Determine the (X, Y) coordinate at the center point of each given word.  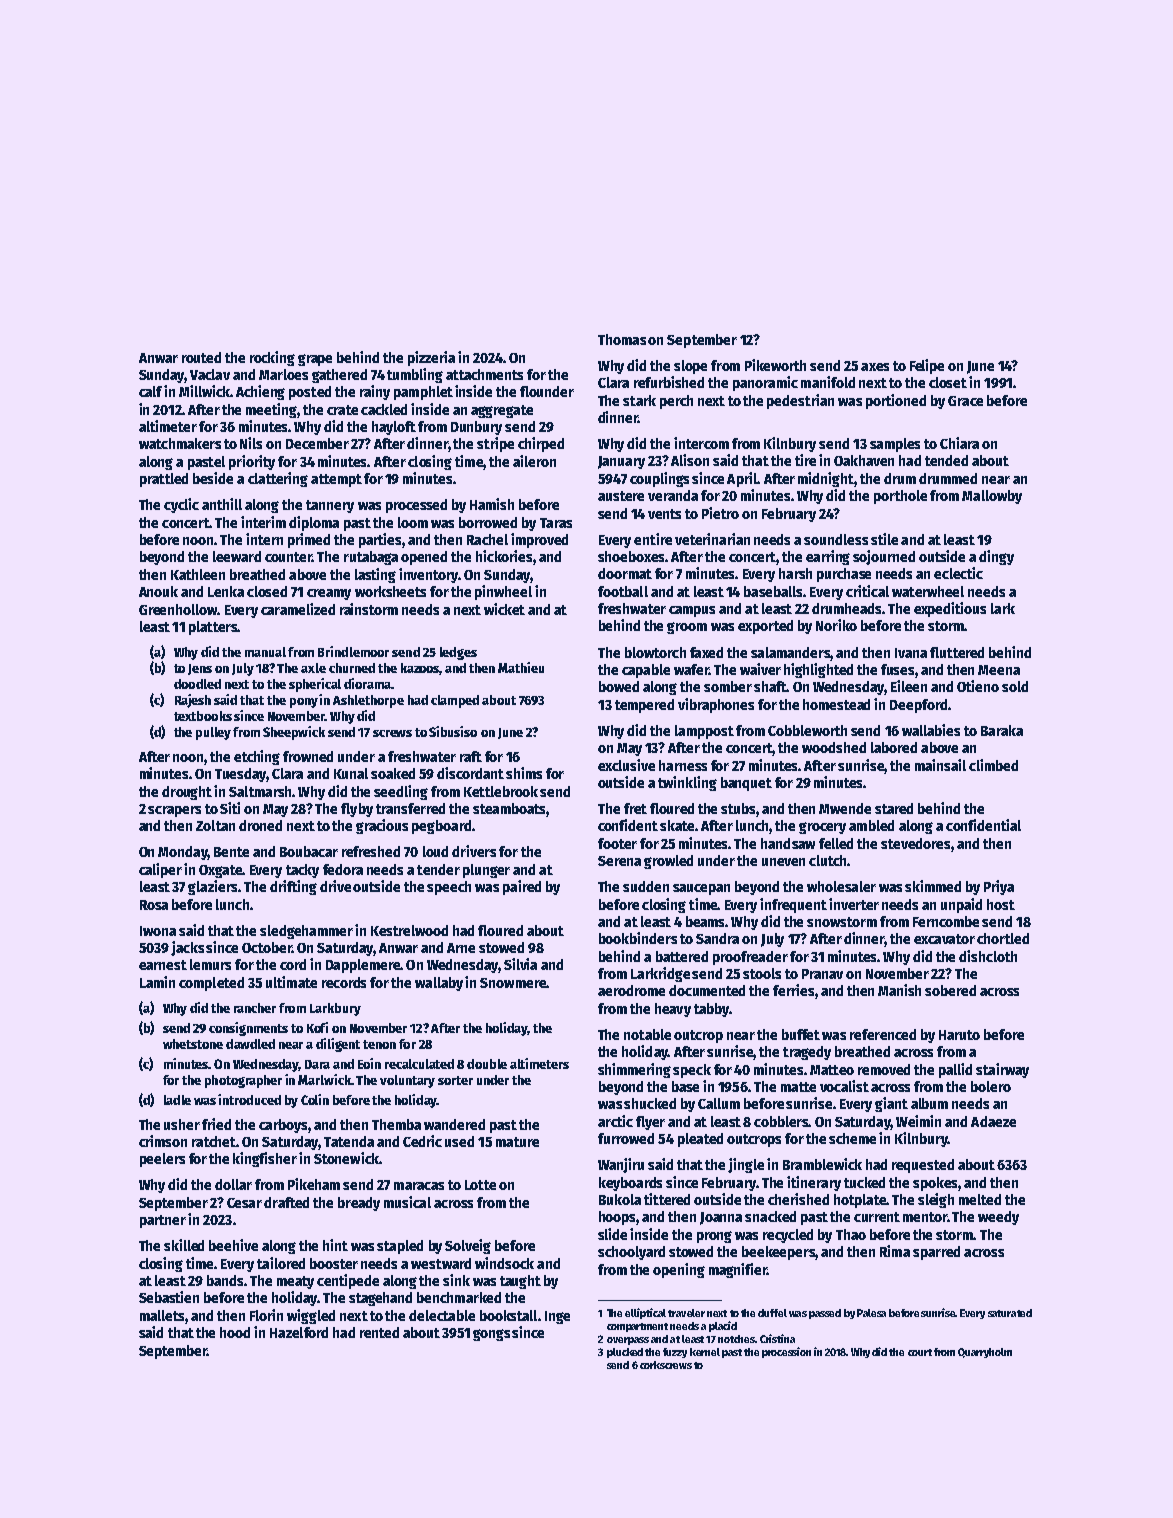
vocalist (844, 1086)
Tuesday (240, 775)
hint (335, 1245)
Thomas (622, 339)
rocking (272, 358)
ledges (458, 653)
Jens (200, 669)
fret (635, 808)
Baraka (1002, 730)
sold (1015, 686)
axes (875, 367)
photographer (243, 1081)
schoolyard (631, 1253)
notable (647, 1034)
